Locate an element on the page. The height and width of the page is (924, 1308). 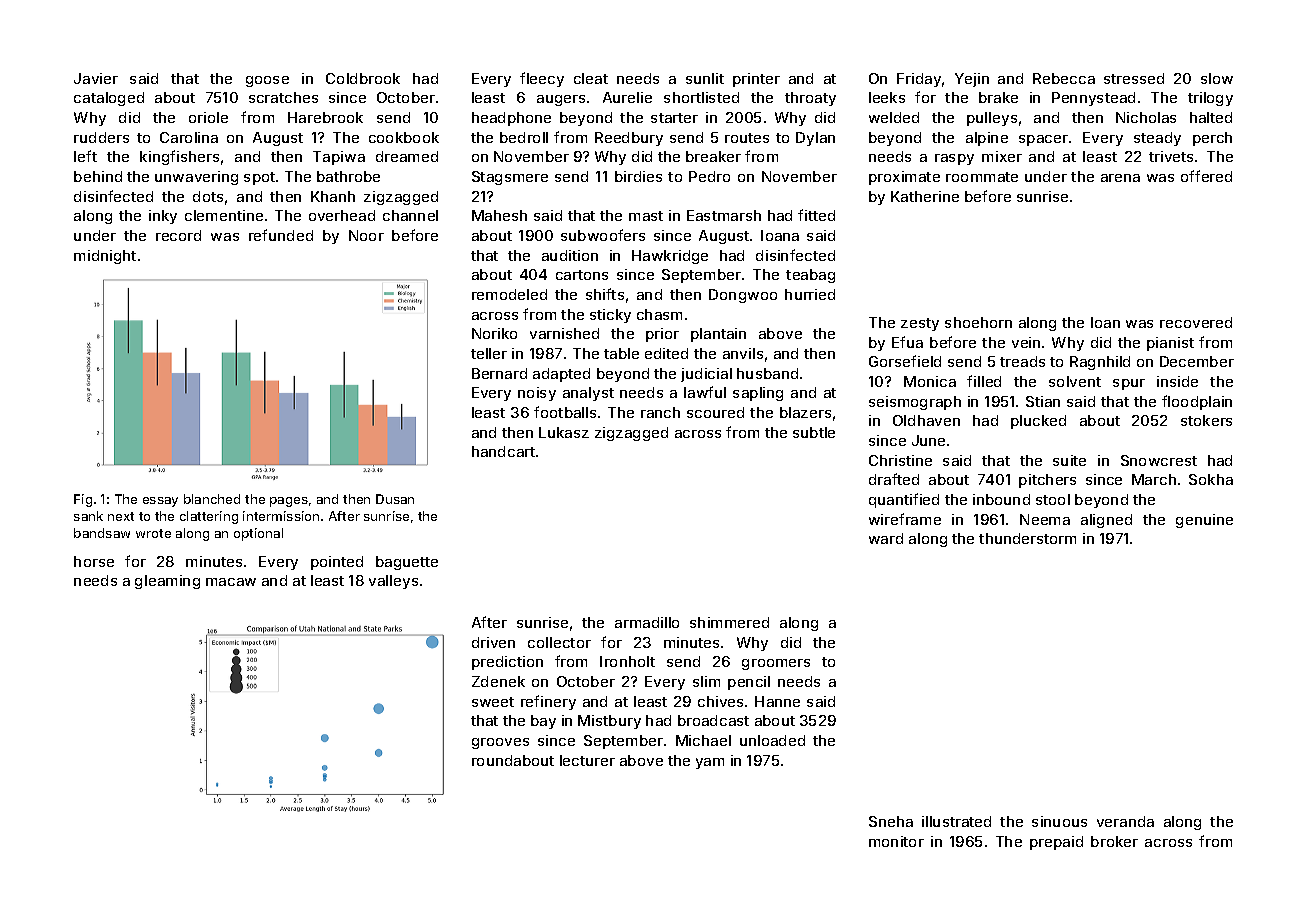
essay is located at coordinates (160, 502).
